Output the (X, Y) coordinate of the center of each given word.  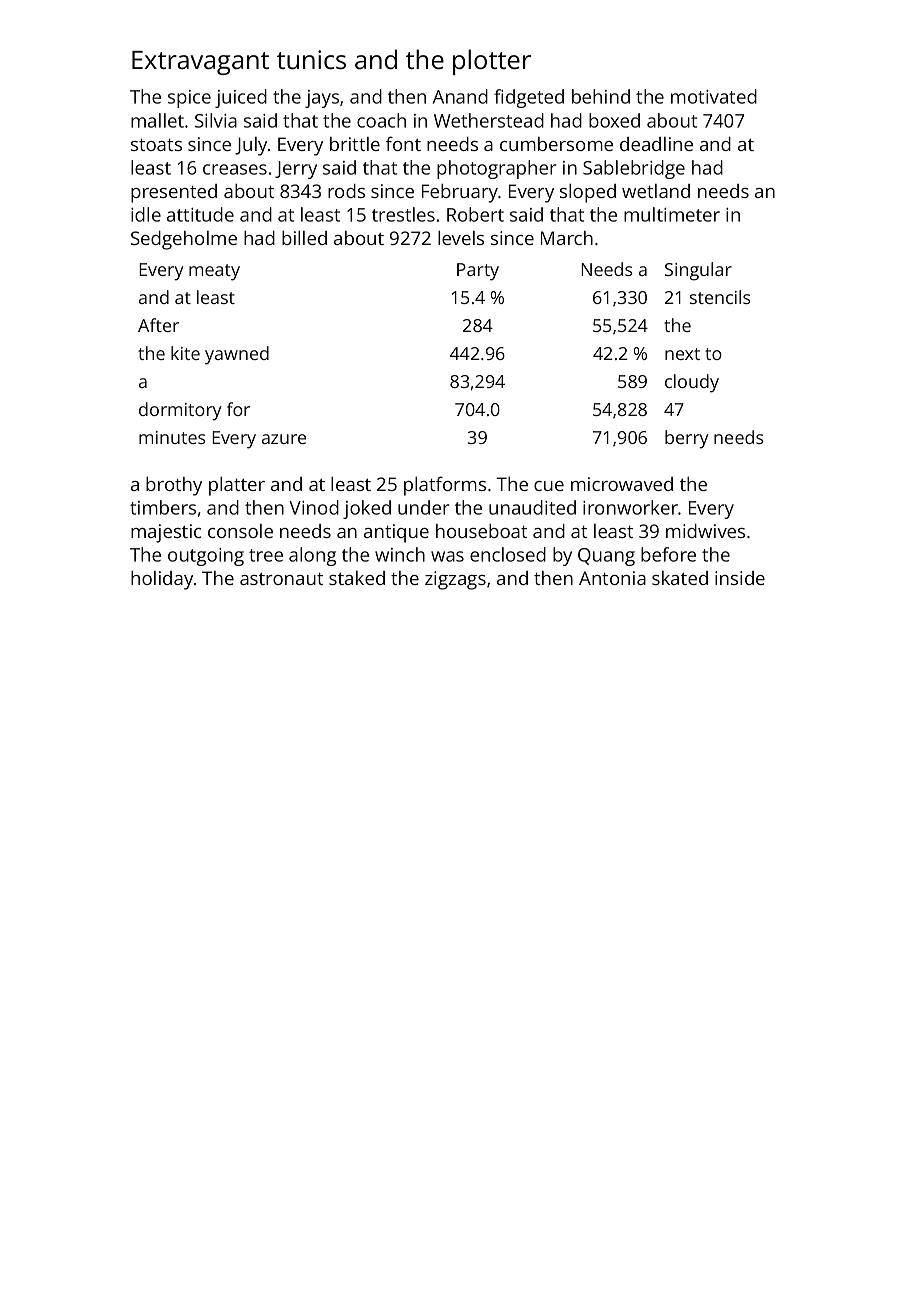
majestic (166, 533)
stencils (720, 297)
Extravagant (200, 63)
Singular (698, 271)
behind (601, 96)
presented (174, 193)
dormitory (180, 411)
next (682, 354)
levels (461, 238)
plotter (492, 62)
